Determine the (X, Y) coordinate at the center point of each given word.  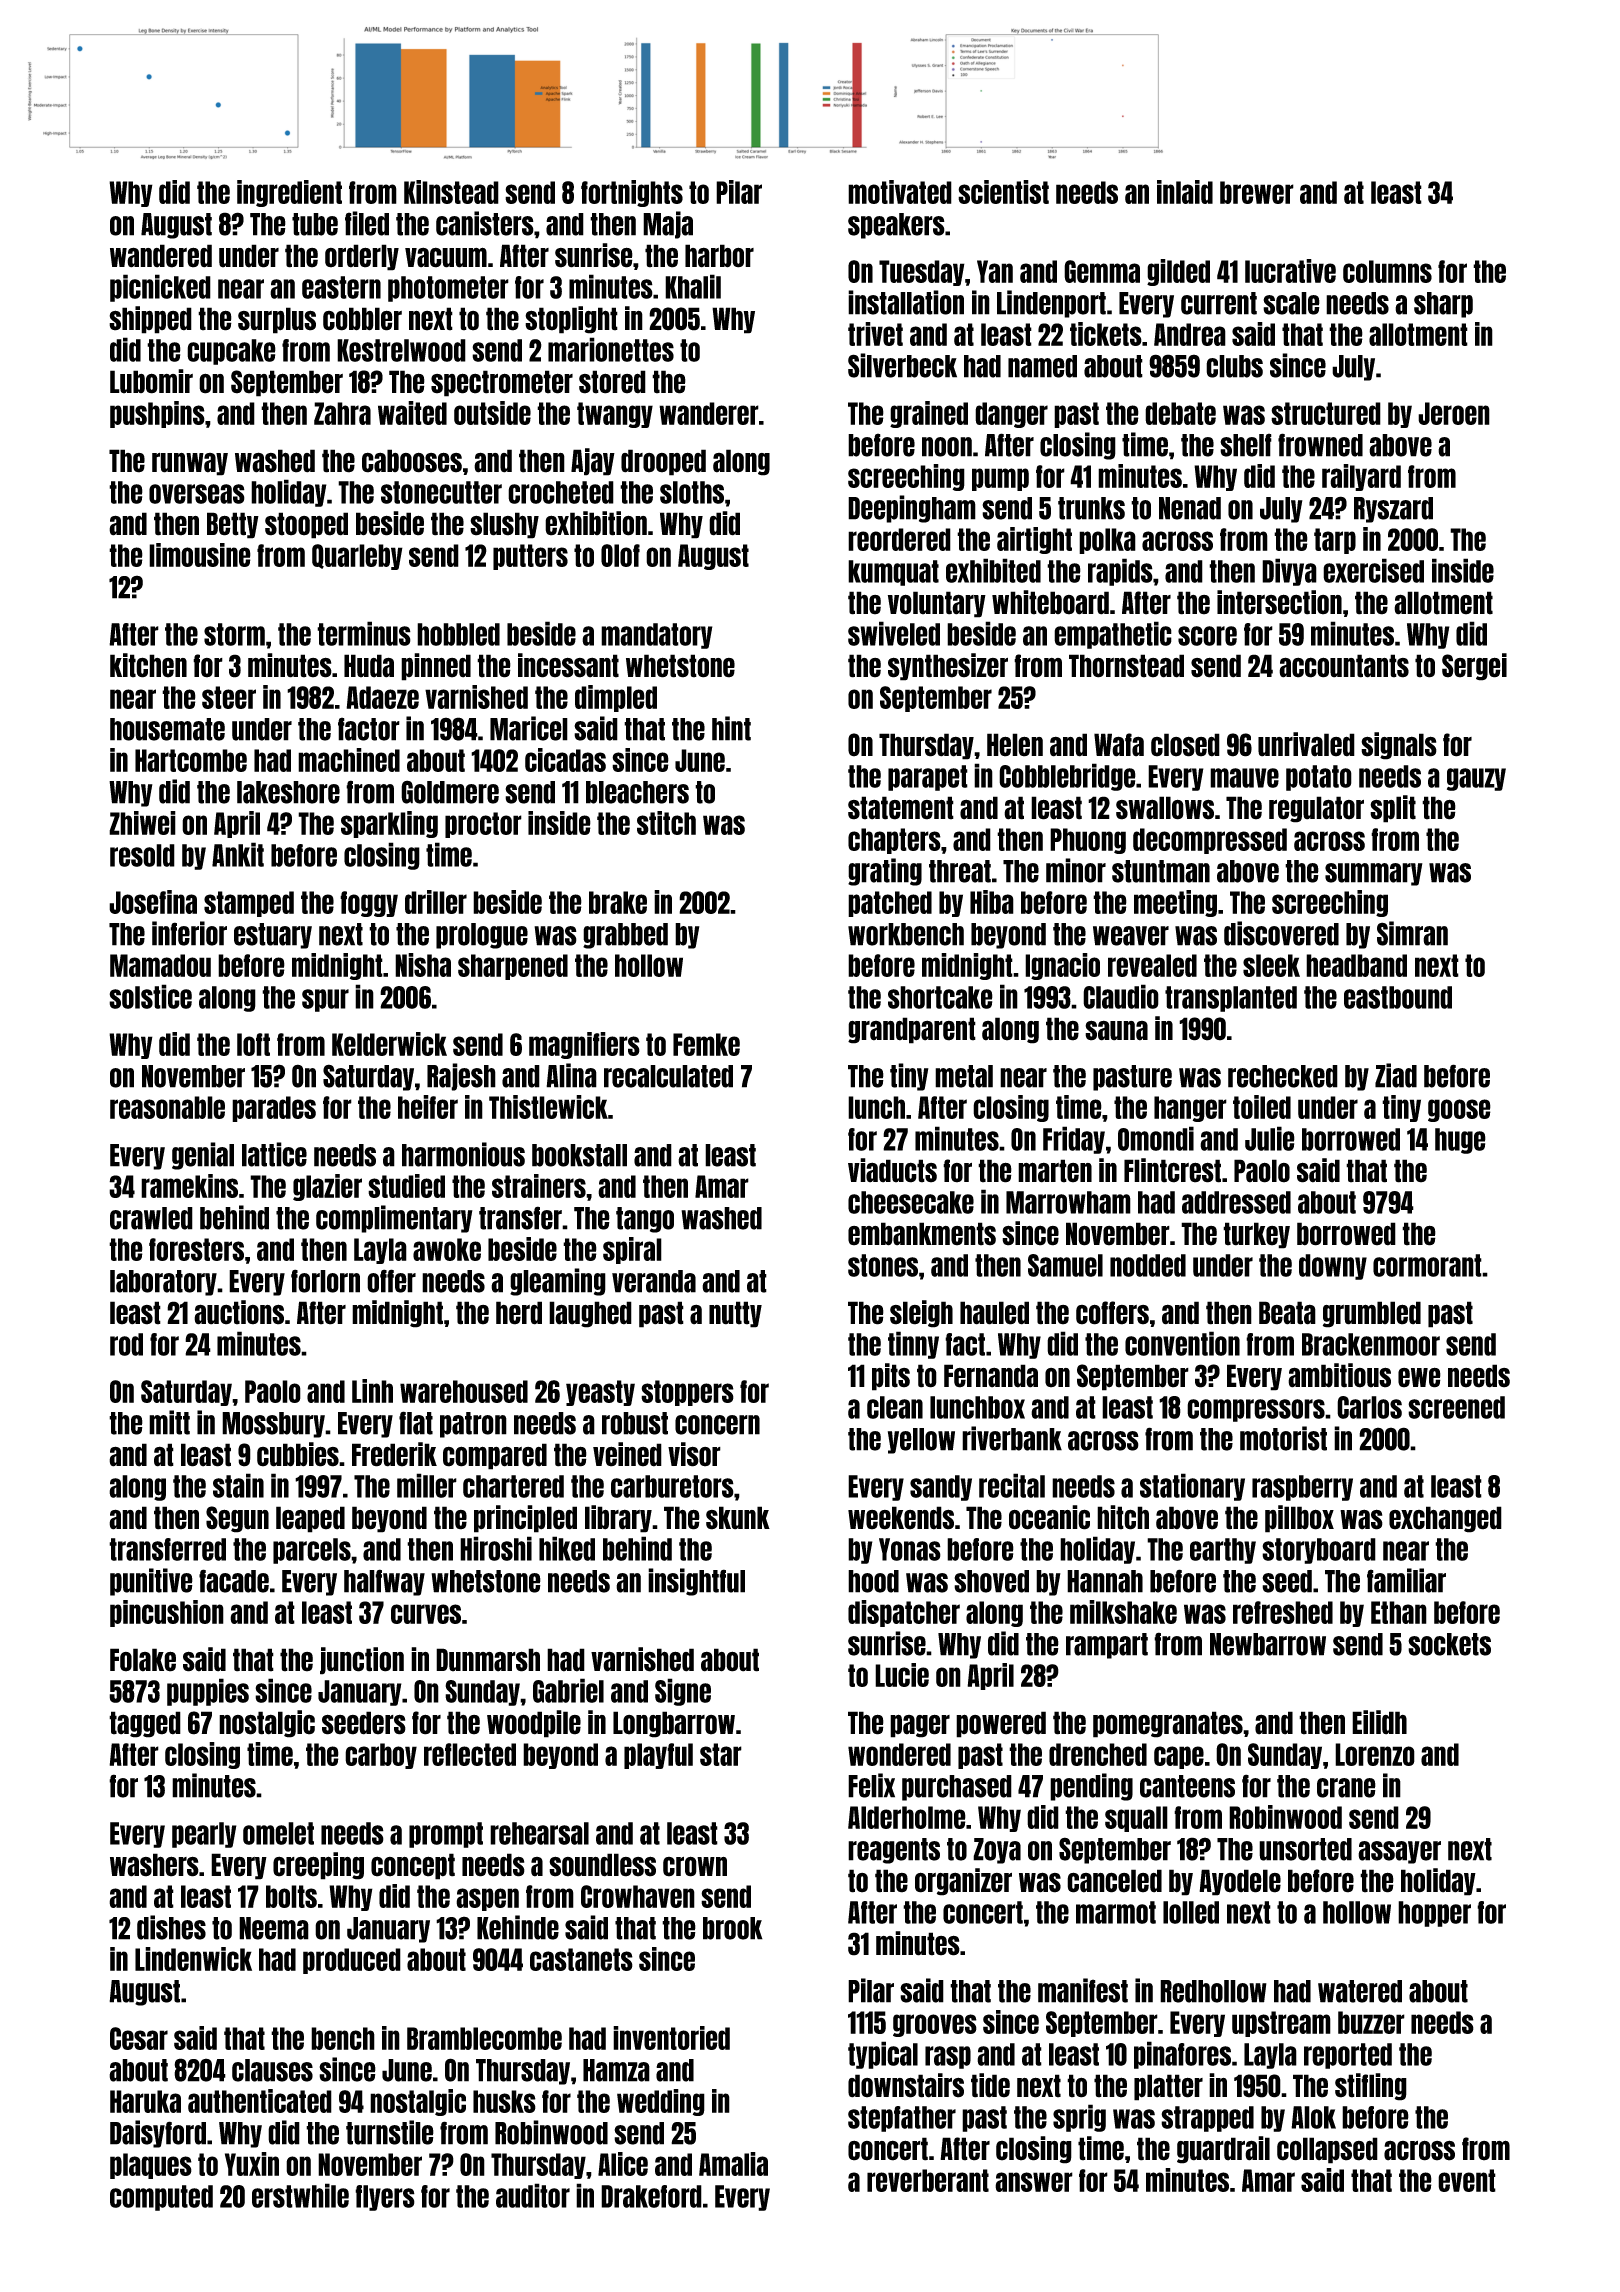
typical (883, 2055)
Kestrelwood (401, 350)
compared (495, 1456)
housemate (167, 729)
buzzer (1371, 2022)
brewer (1257, 192)
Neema (274, 1928)
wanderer (709, 413)
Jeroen (1454, 413)
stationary (1192, 1487)
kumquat (893, 573)
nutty (735, 1314)
